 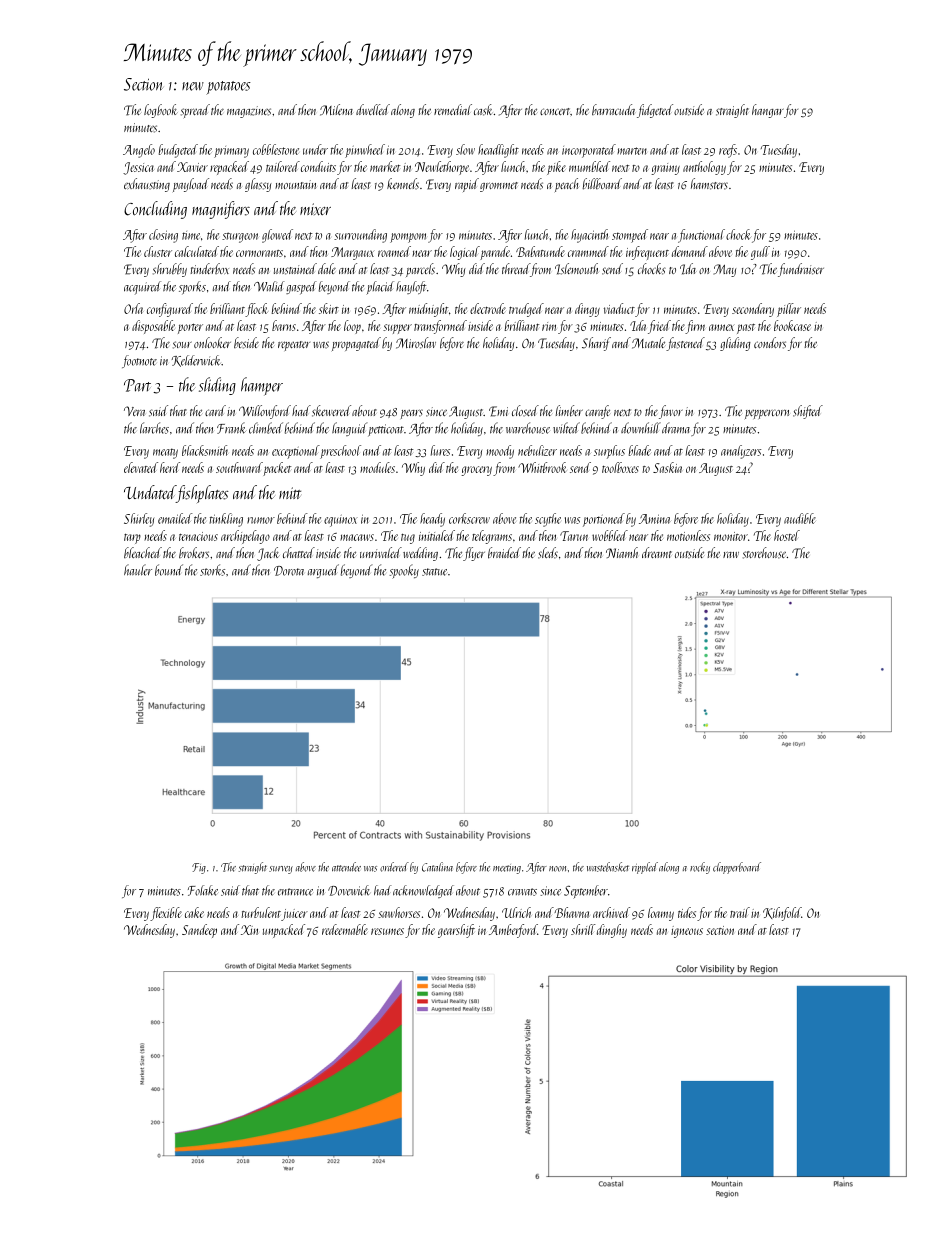 I want to click on fidgeted, so click(x=655, y=111).
